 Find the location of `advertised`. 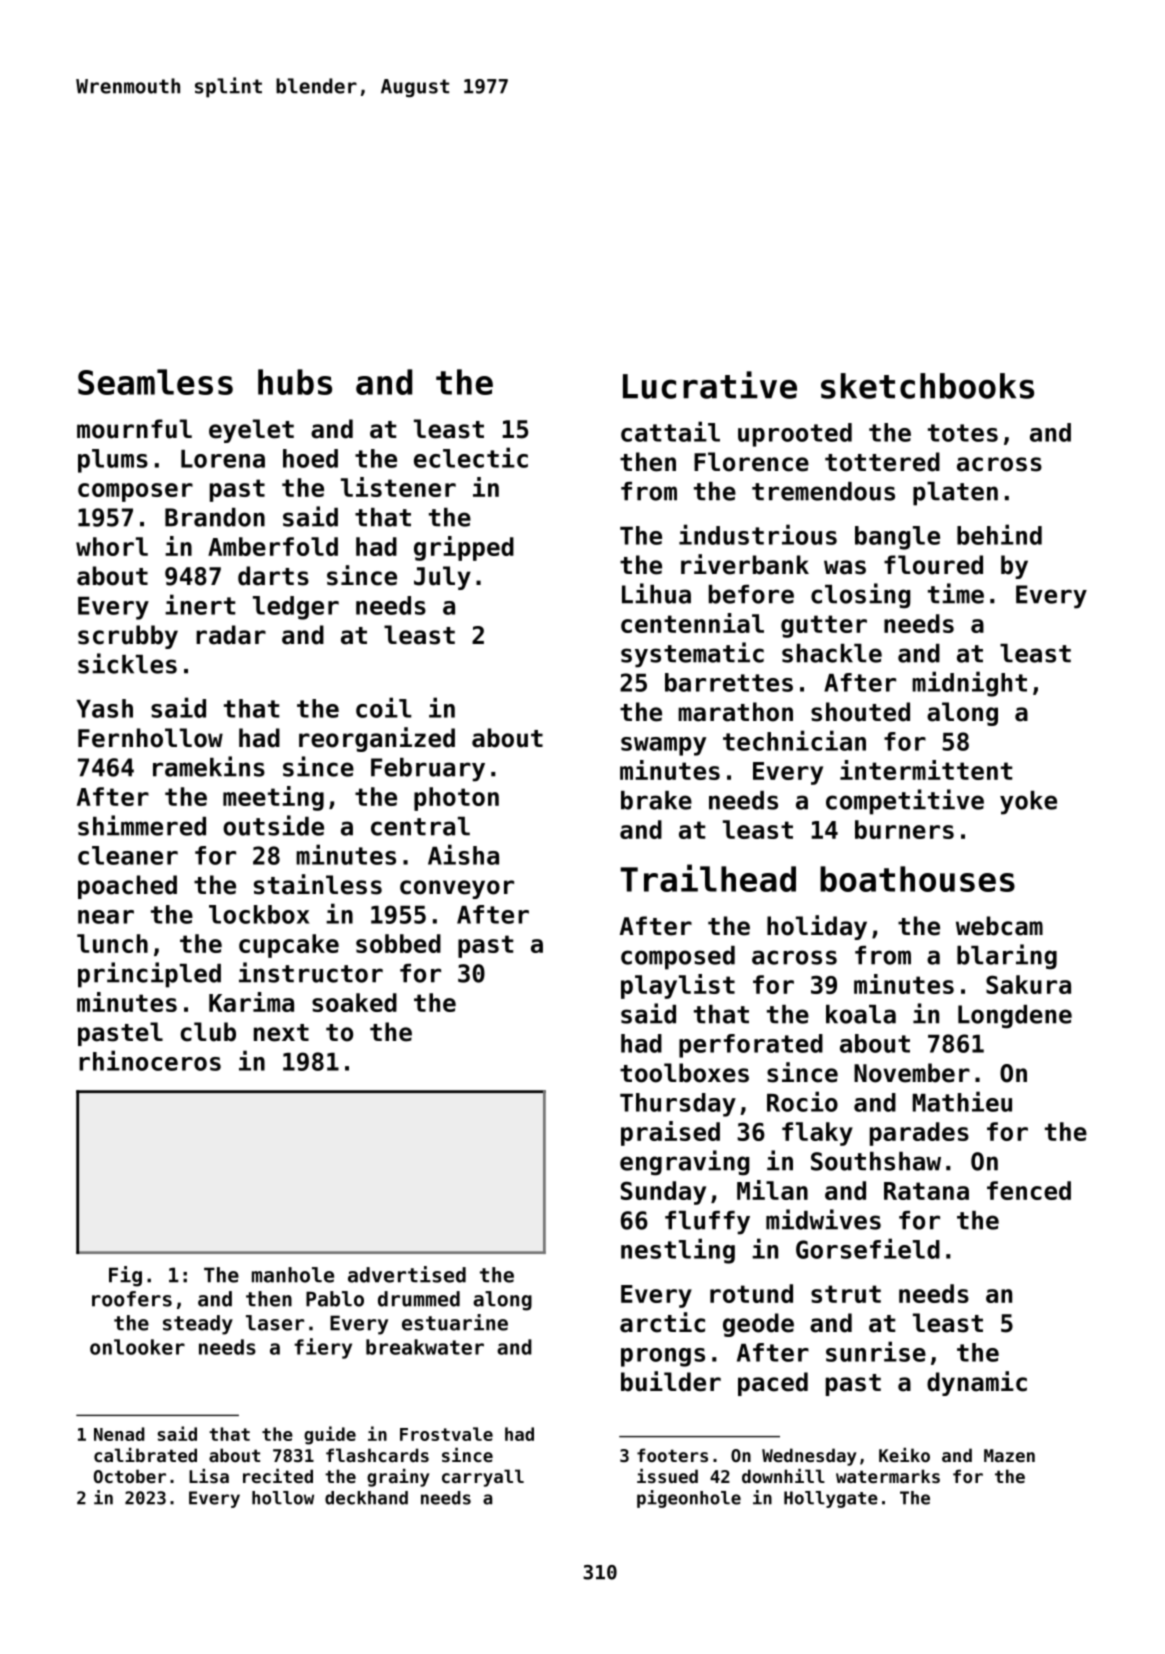

advertised is located at coordinates (407, 1274).
